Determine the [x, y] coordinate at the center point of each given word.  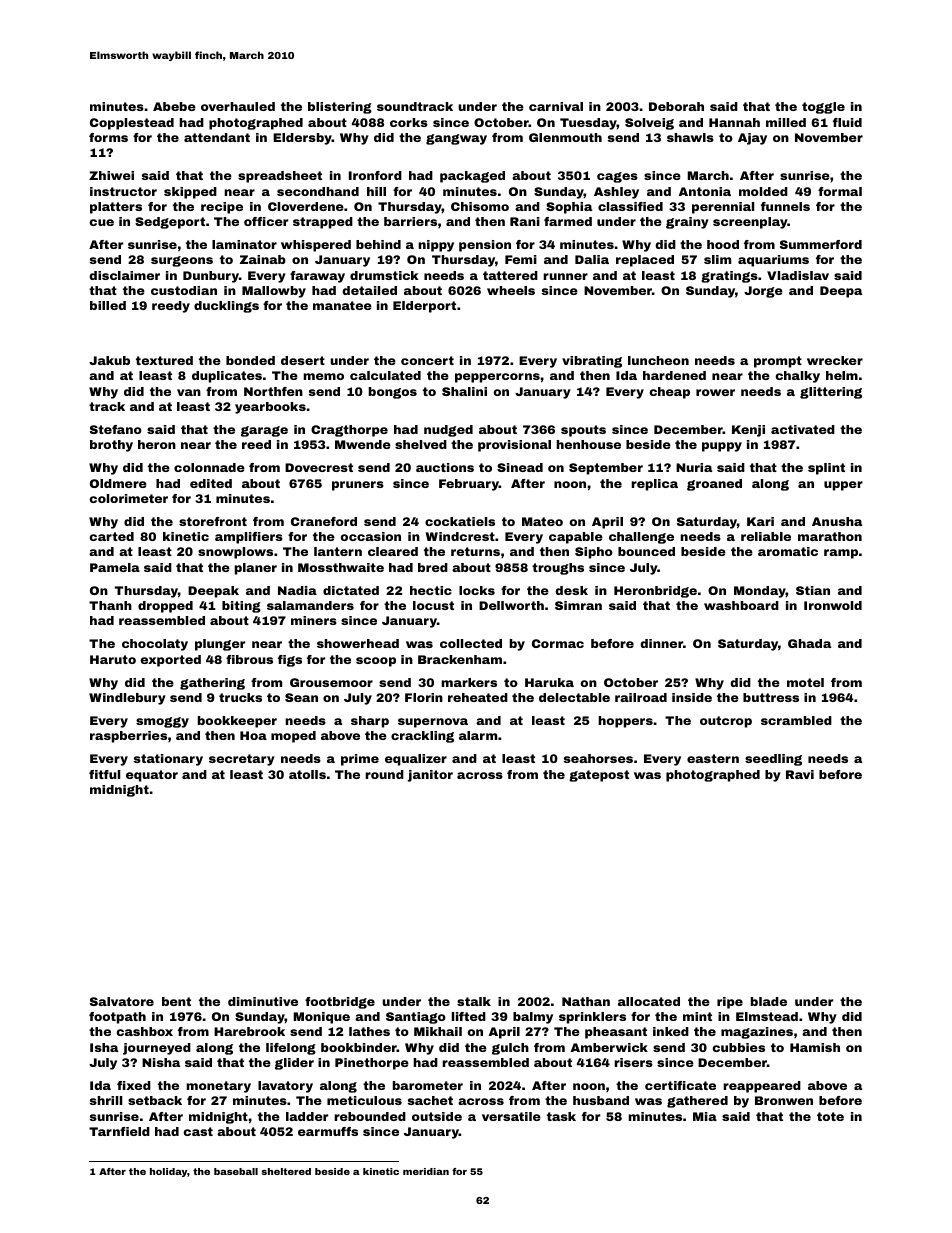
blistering [340, 108]
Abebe [174, 106]
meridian [426, 1171]
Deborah [676, 106]
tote [830, 1116]
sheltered [286, 1171]
